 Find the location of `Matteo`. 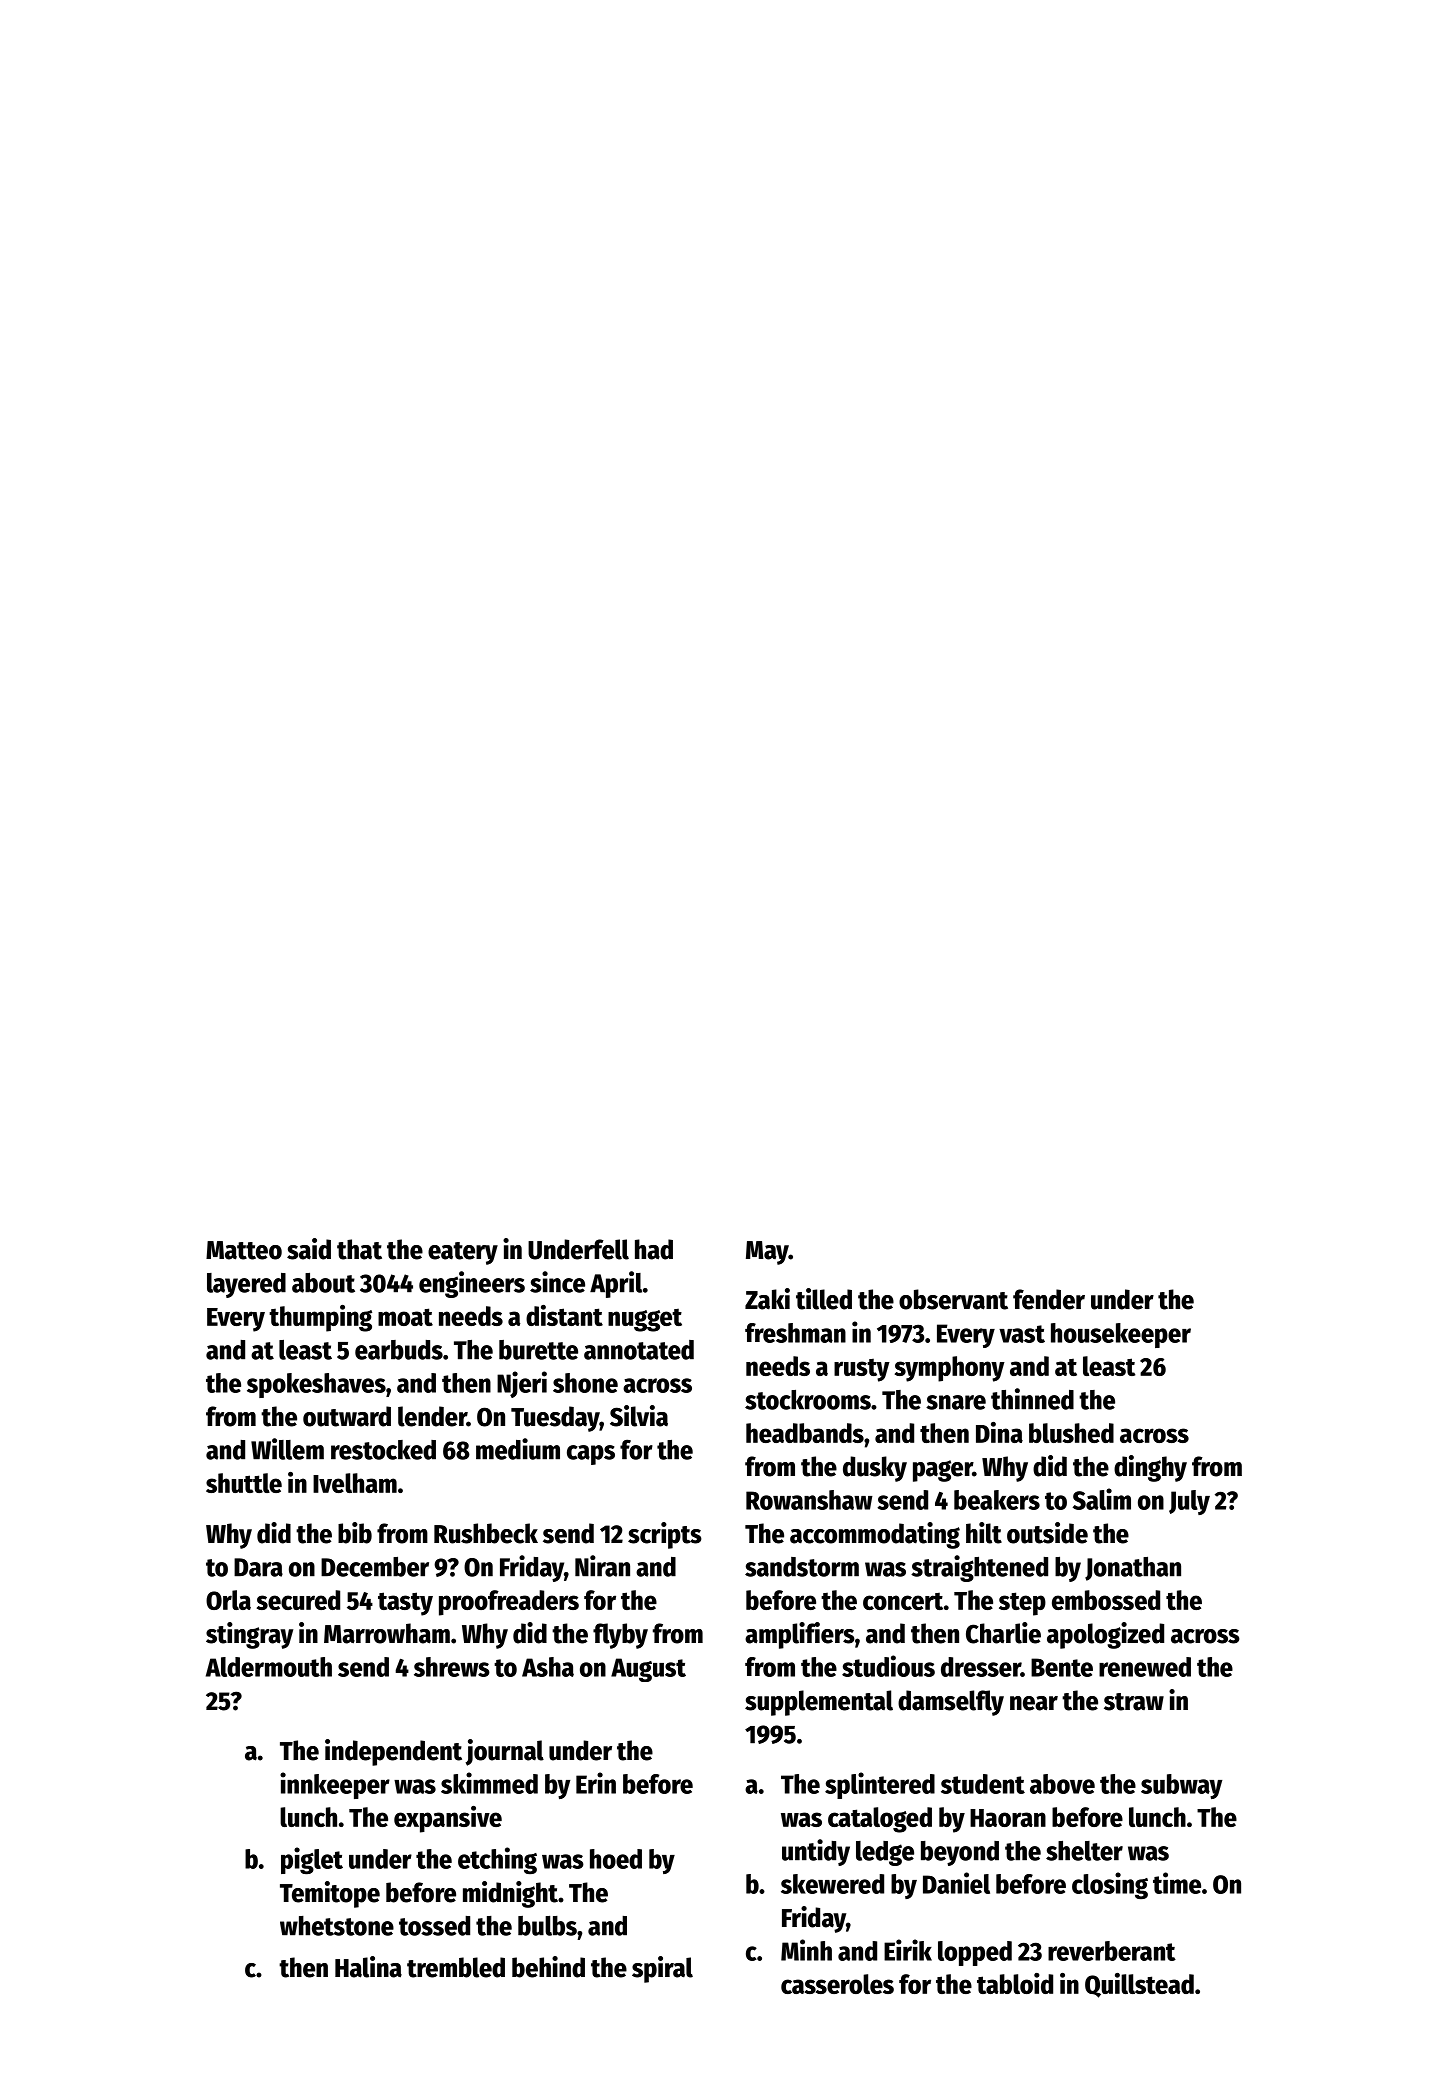

Matteo is located at coordinates (244, 1250).
